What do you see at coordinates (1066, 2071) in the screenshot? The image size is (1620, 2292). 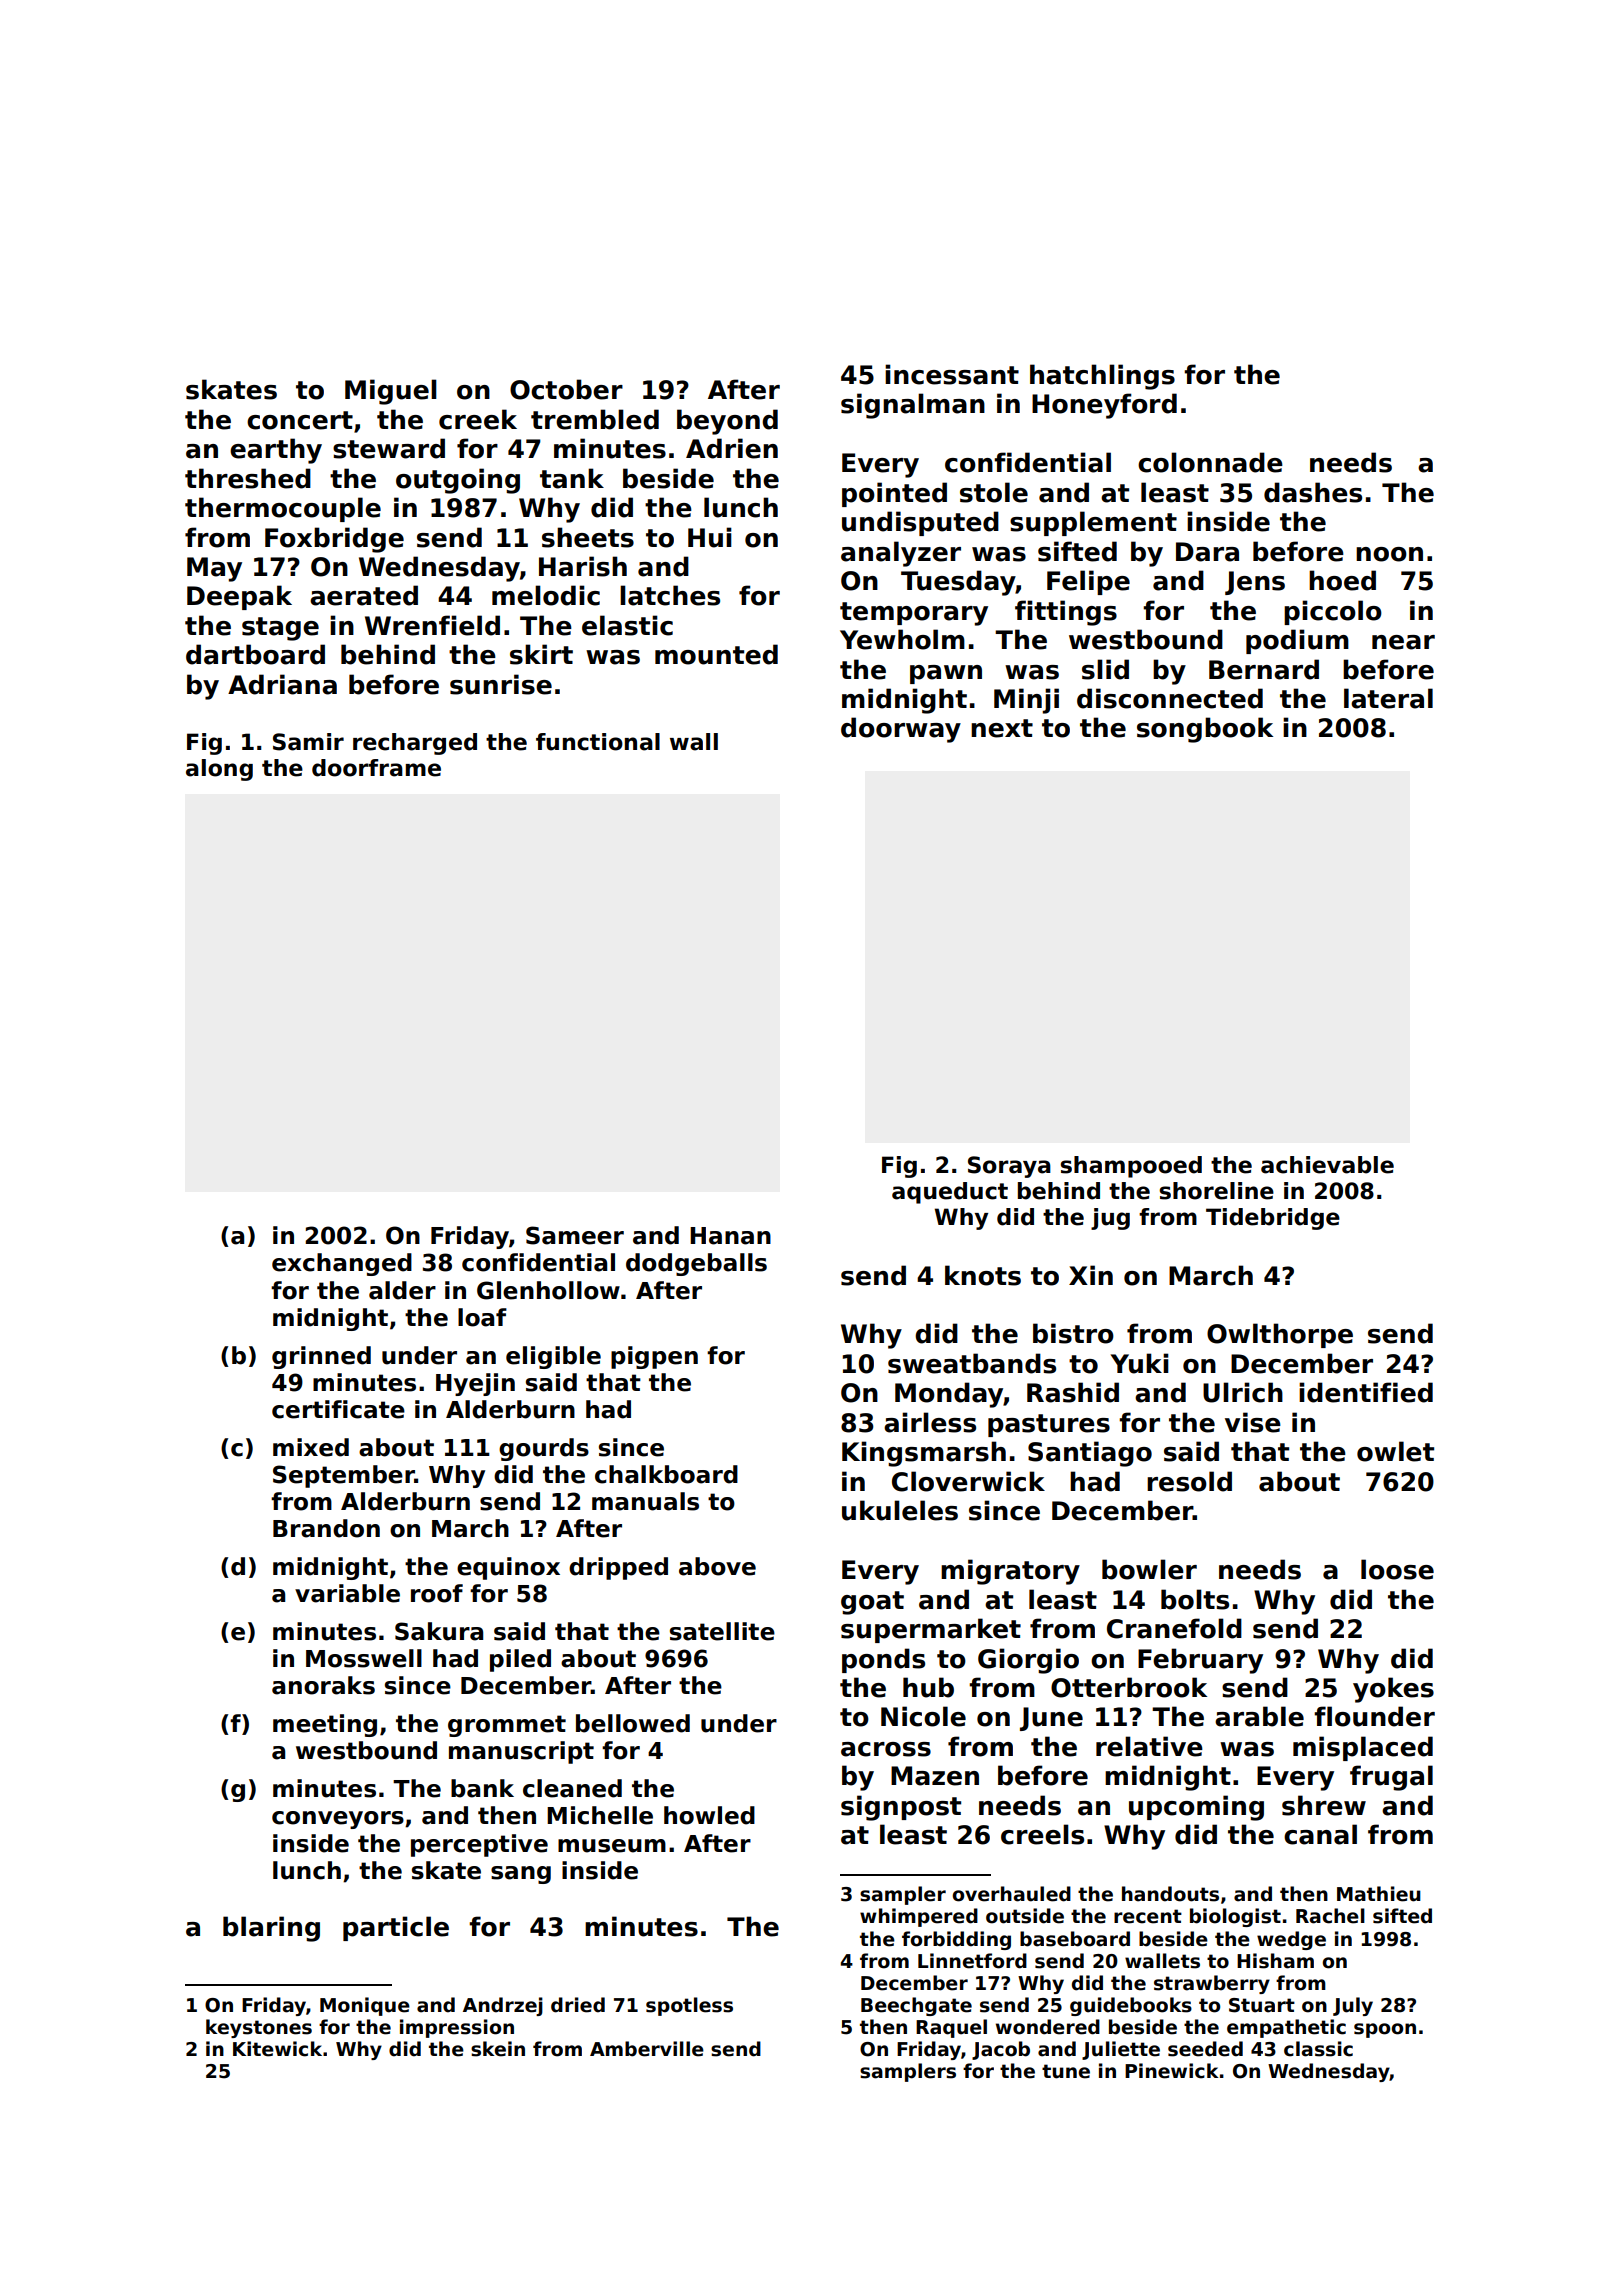 I see `tune` at bounding box center [1066, 2071].
